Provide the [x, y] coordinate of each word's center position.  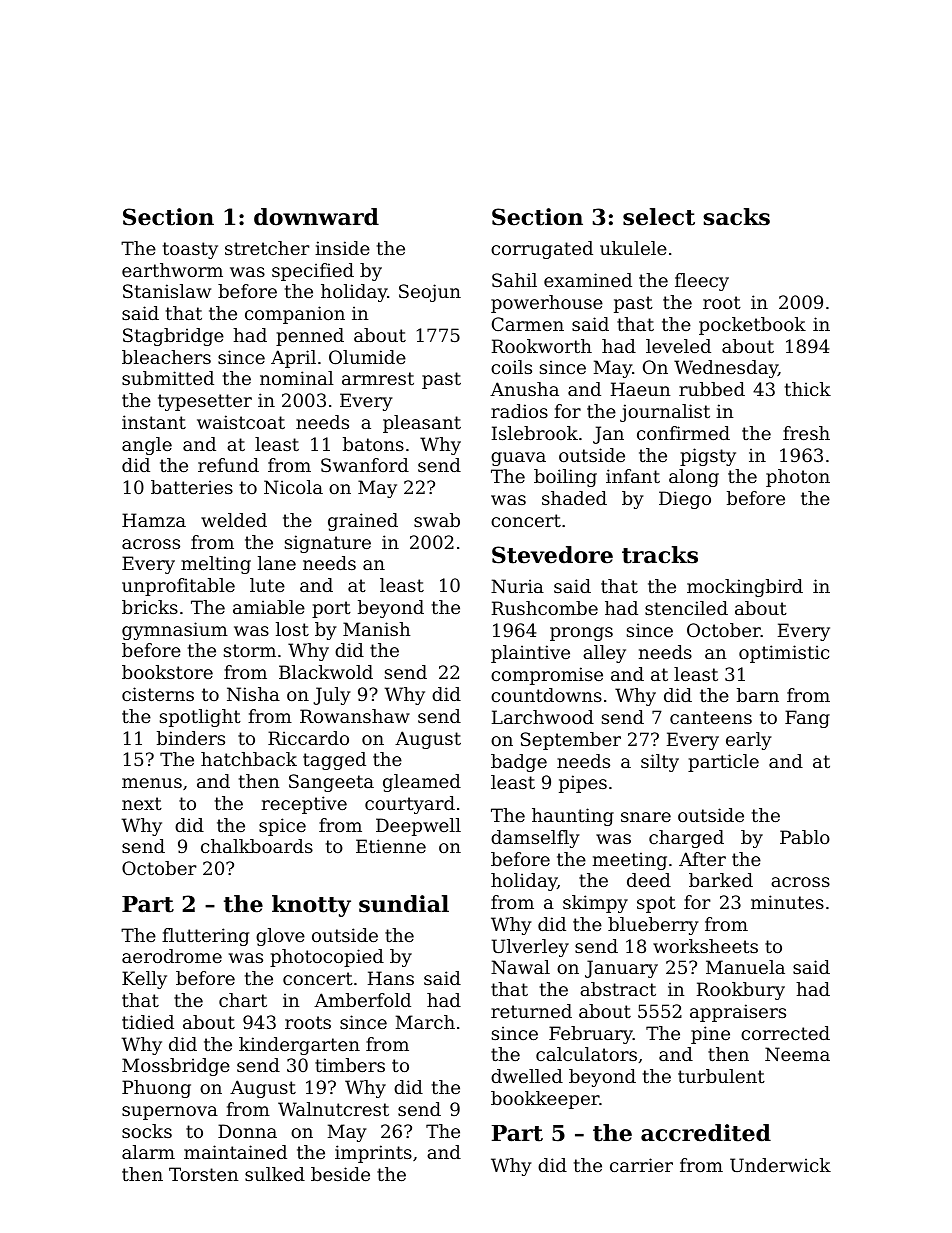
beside [340, 1174]
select [659, 217]
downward [316, 217]
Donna [247, 1131]
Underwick [780, 1165]
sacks [736, 217]
